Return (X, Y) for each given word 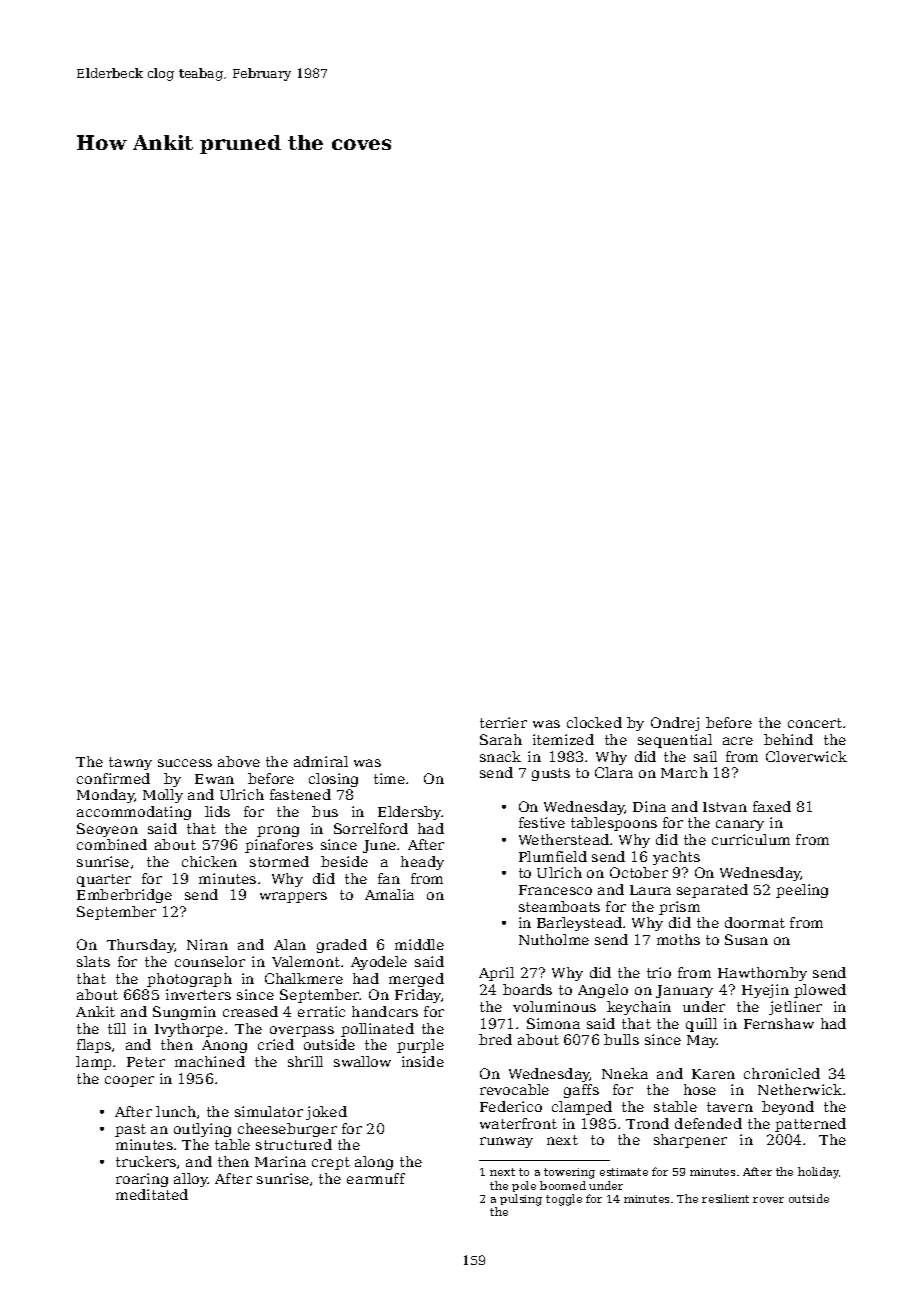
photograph (189, 980)
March (684, 772)
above (239, 761)
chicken (209, 861)
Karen (713, 1074)
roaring (142, 1180)
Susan (746, 939)
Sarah (501, 739)
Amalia (389, 894)
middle (419, 944)
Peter (146, 1062)
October (639, 872)
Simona (553, 1023)
